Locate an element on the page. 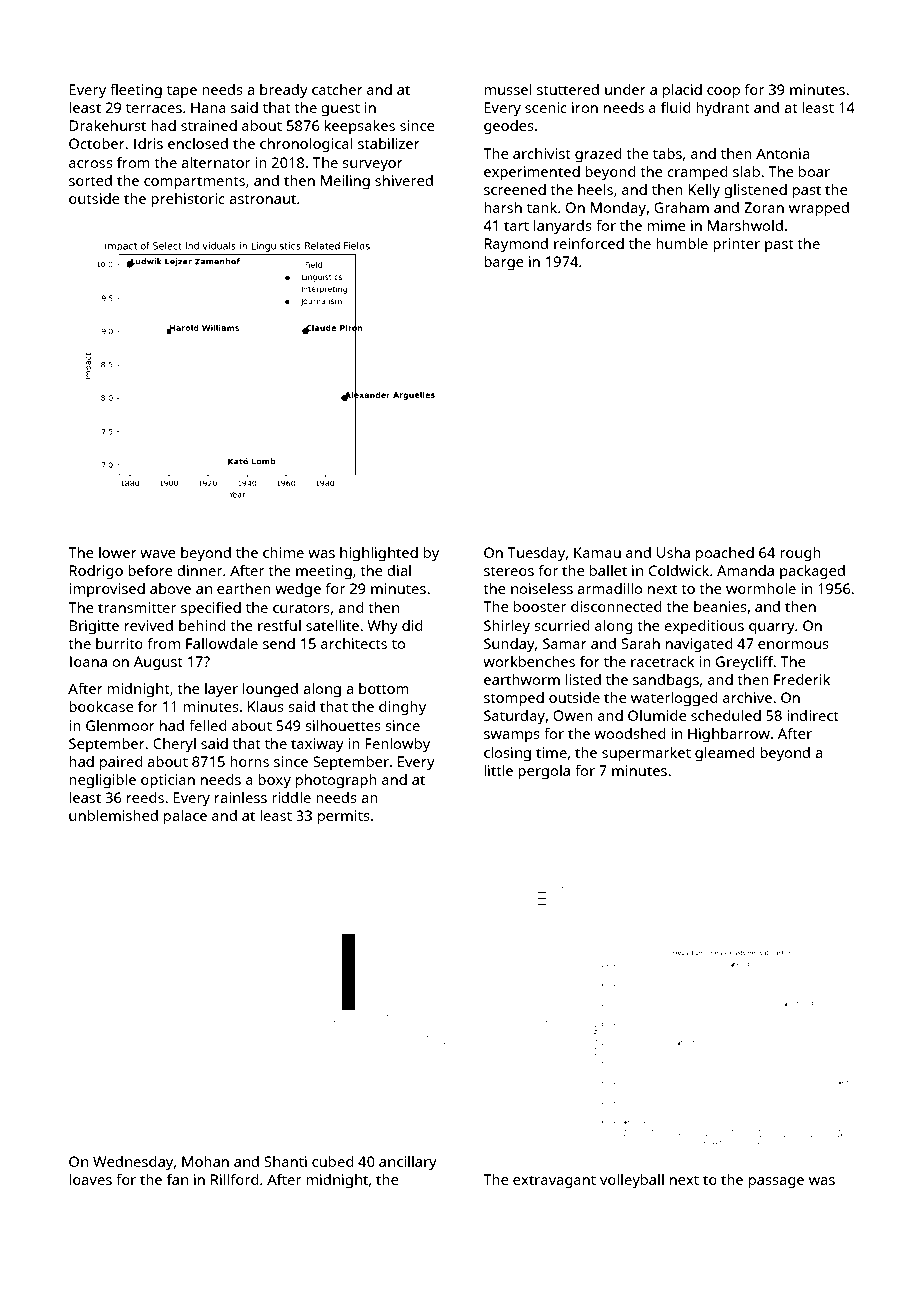 Image resolution: width=924 pixels, height=1308 pixels. loaves is located at coordinates (90, 1179).
